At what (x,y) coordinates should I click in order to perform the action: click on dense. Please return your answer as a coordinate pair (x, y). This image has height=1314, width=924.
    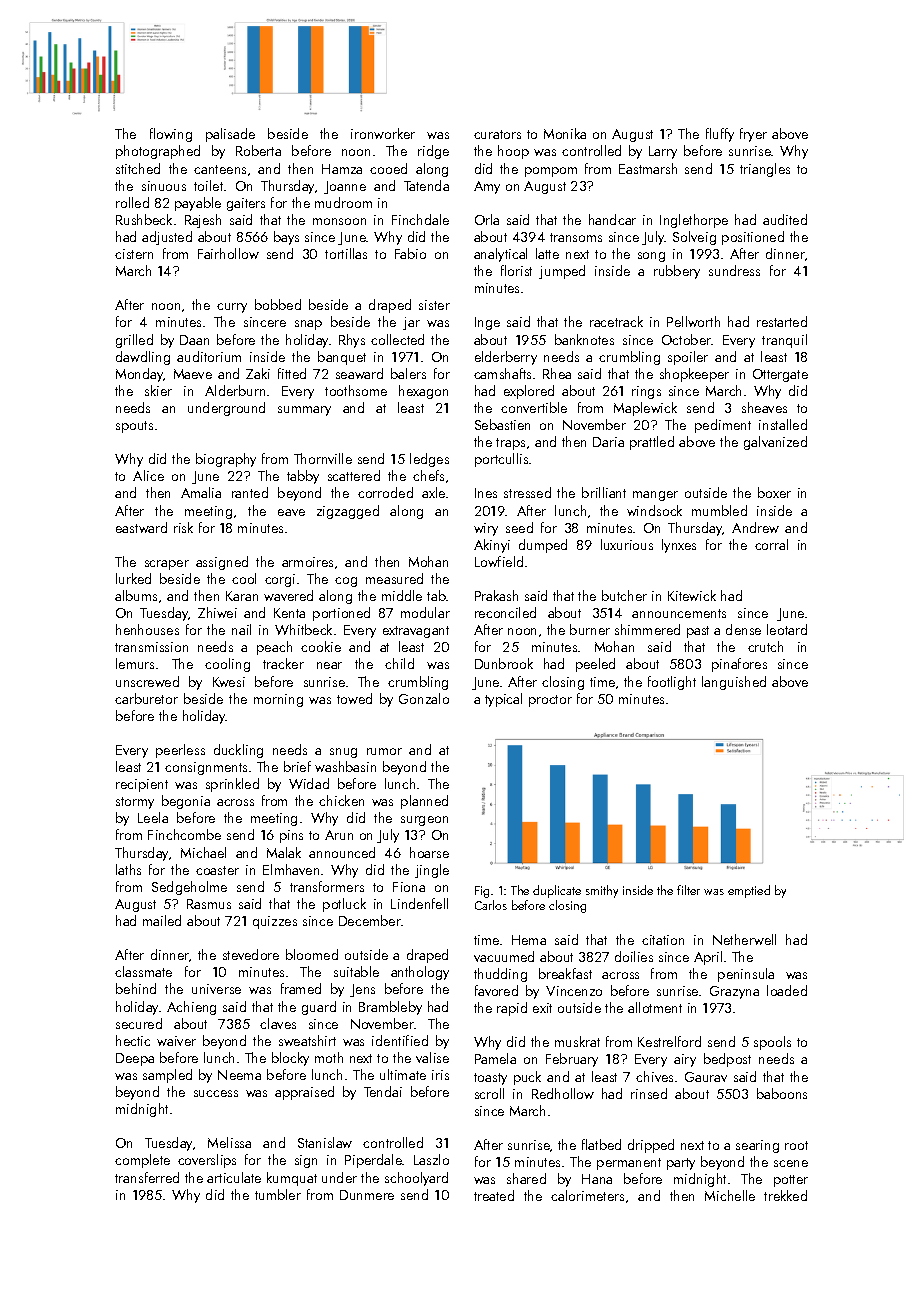
    Looking at the image, I should click on (743, 629).
